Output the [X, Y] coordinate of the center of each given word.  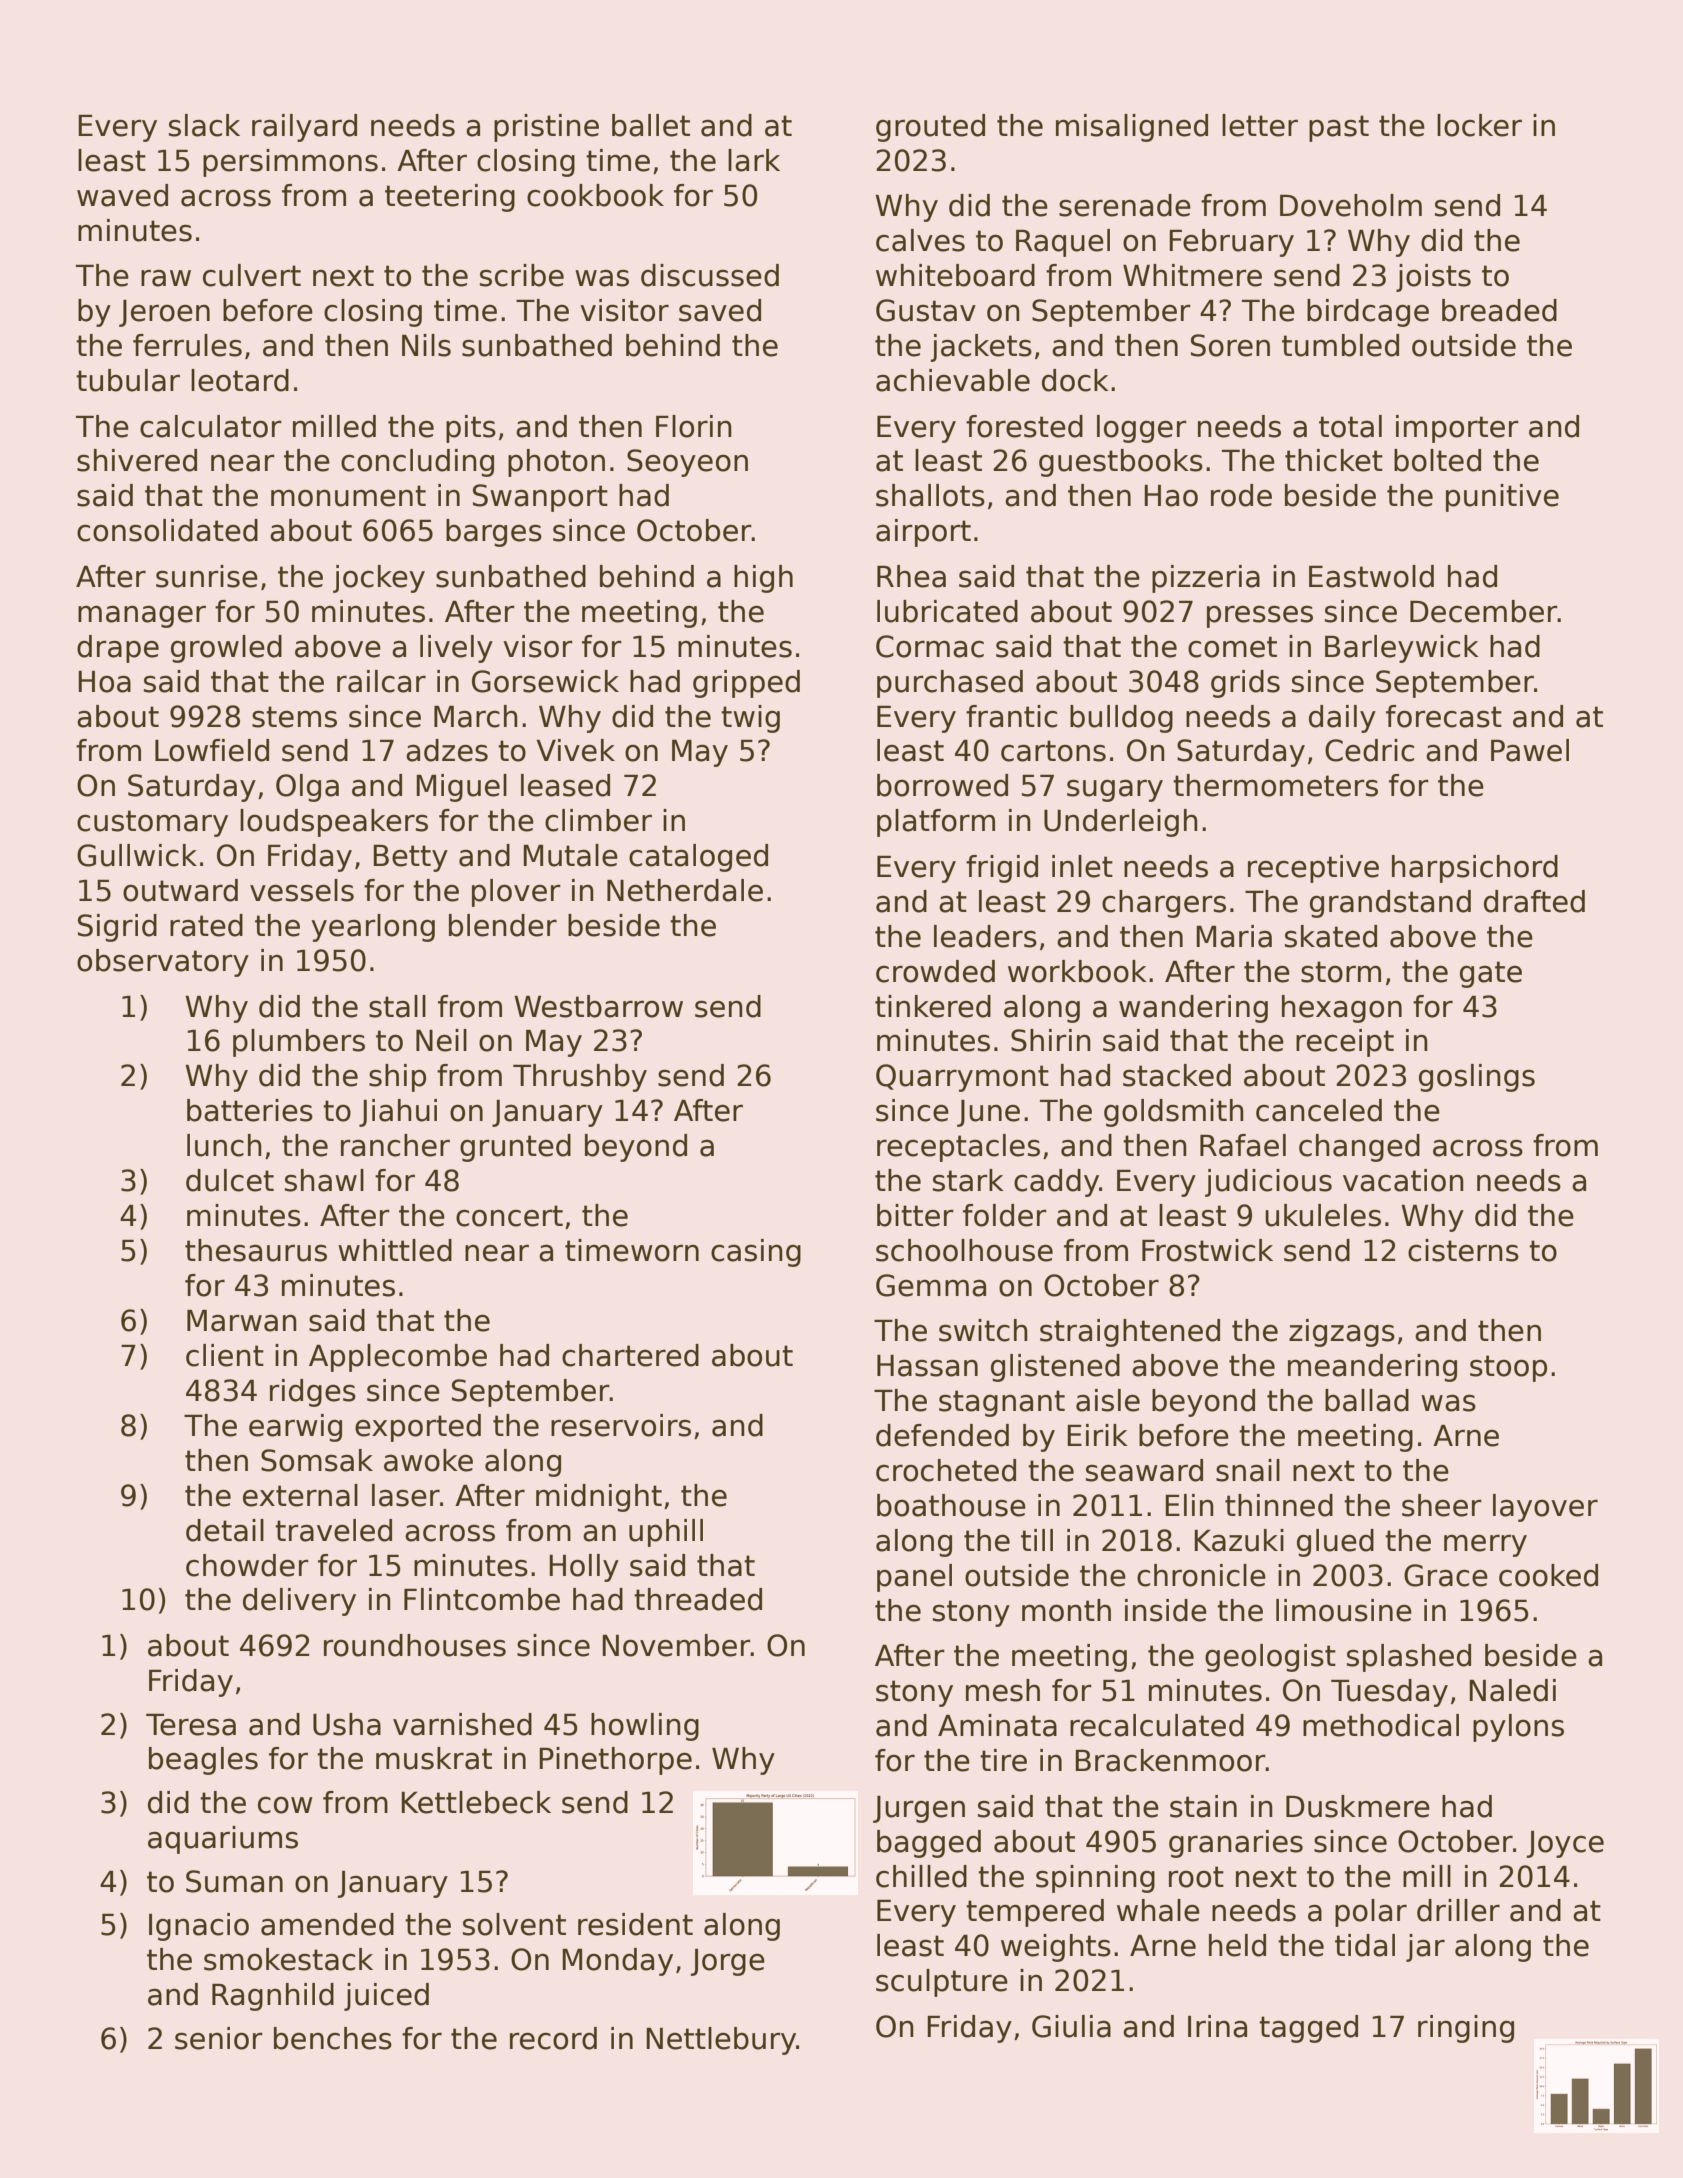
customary [152, 823]
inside [1166, 1610]
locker [1479, 125]
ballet [651, 125]
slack [204, 125]
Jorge [727, 1962]
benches [333, 2038]
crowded [935, 971]
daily [1342, 719]
